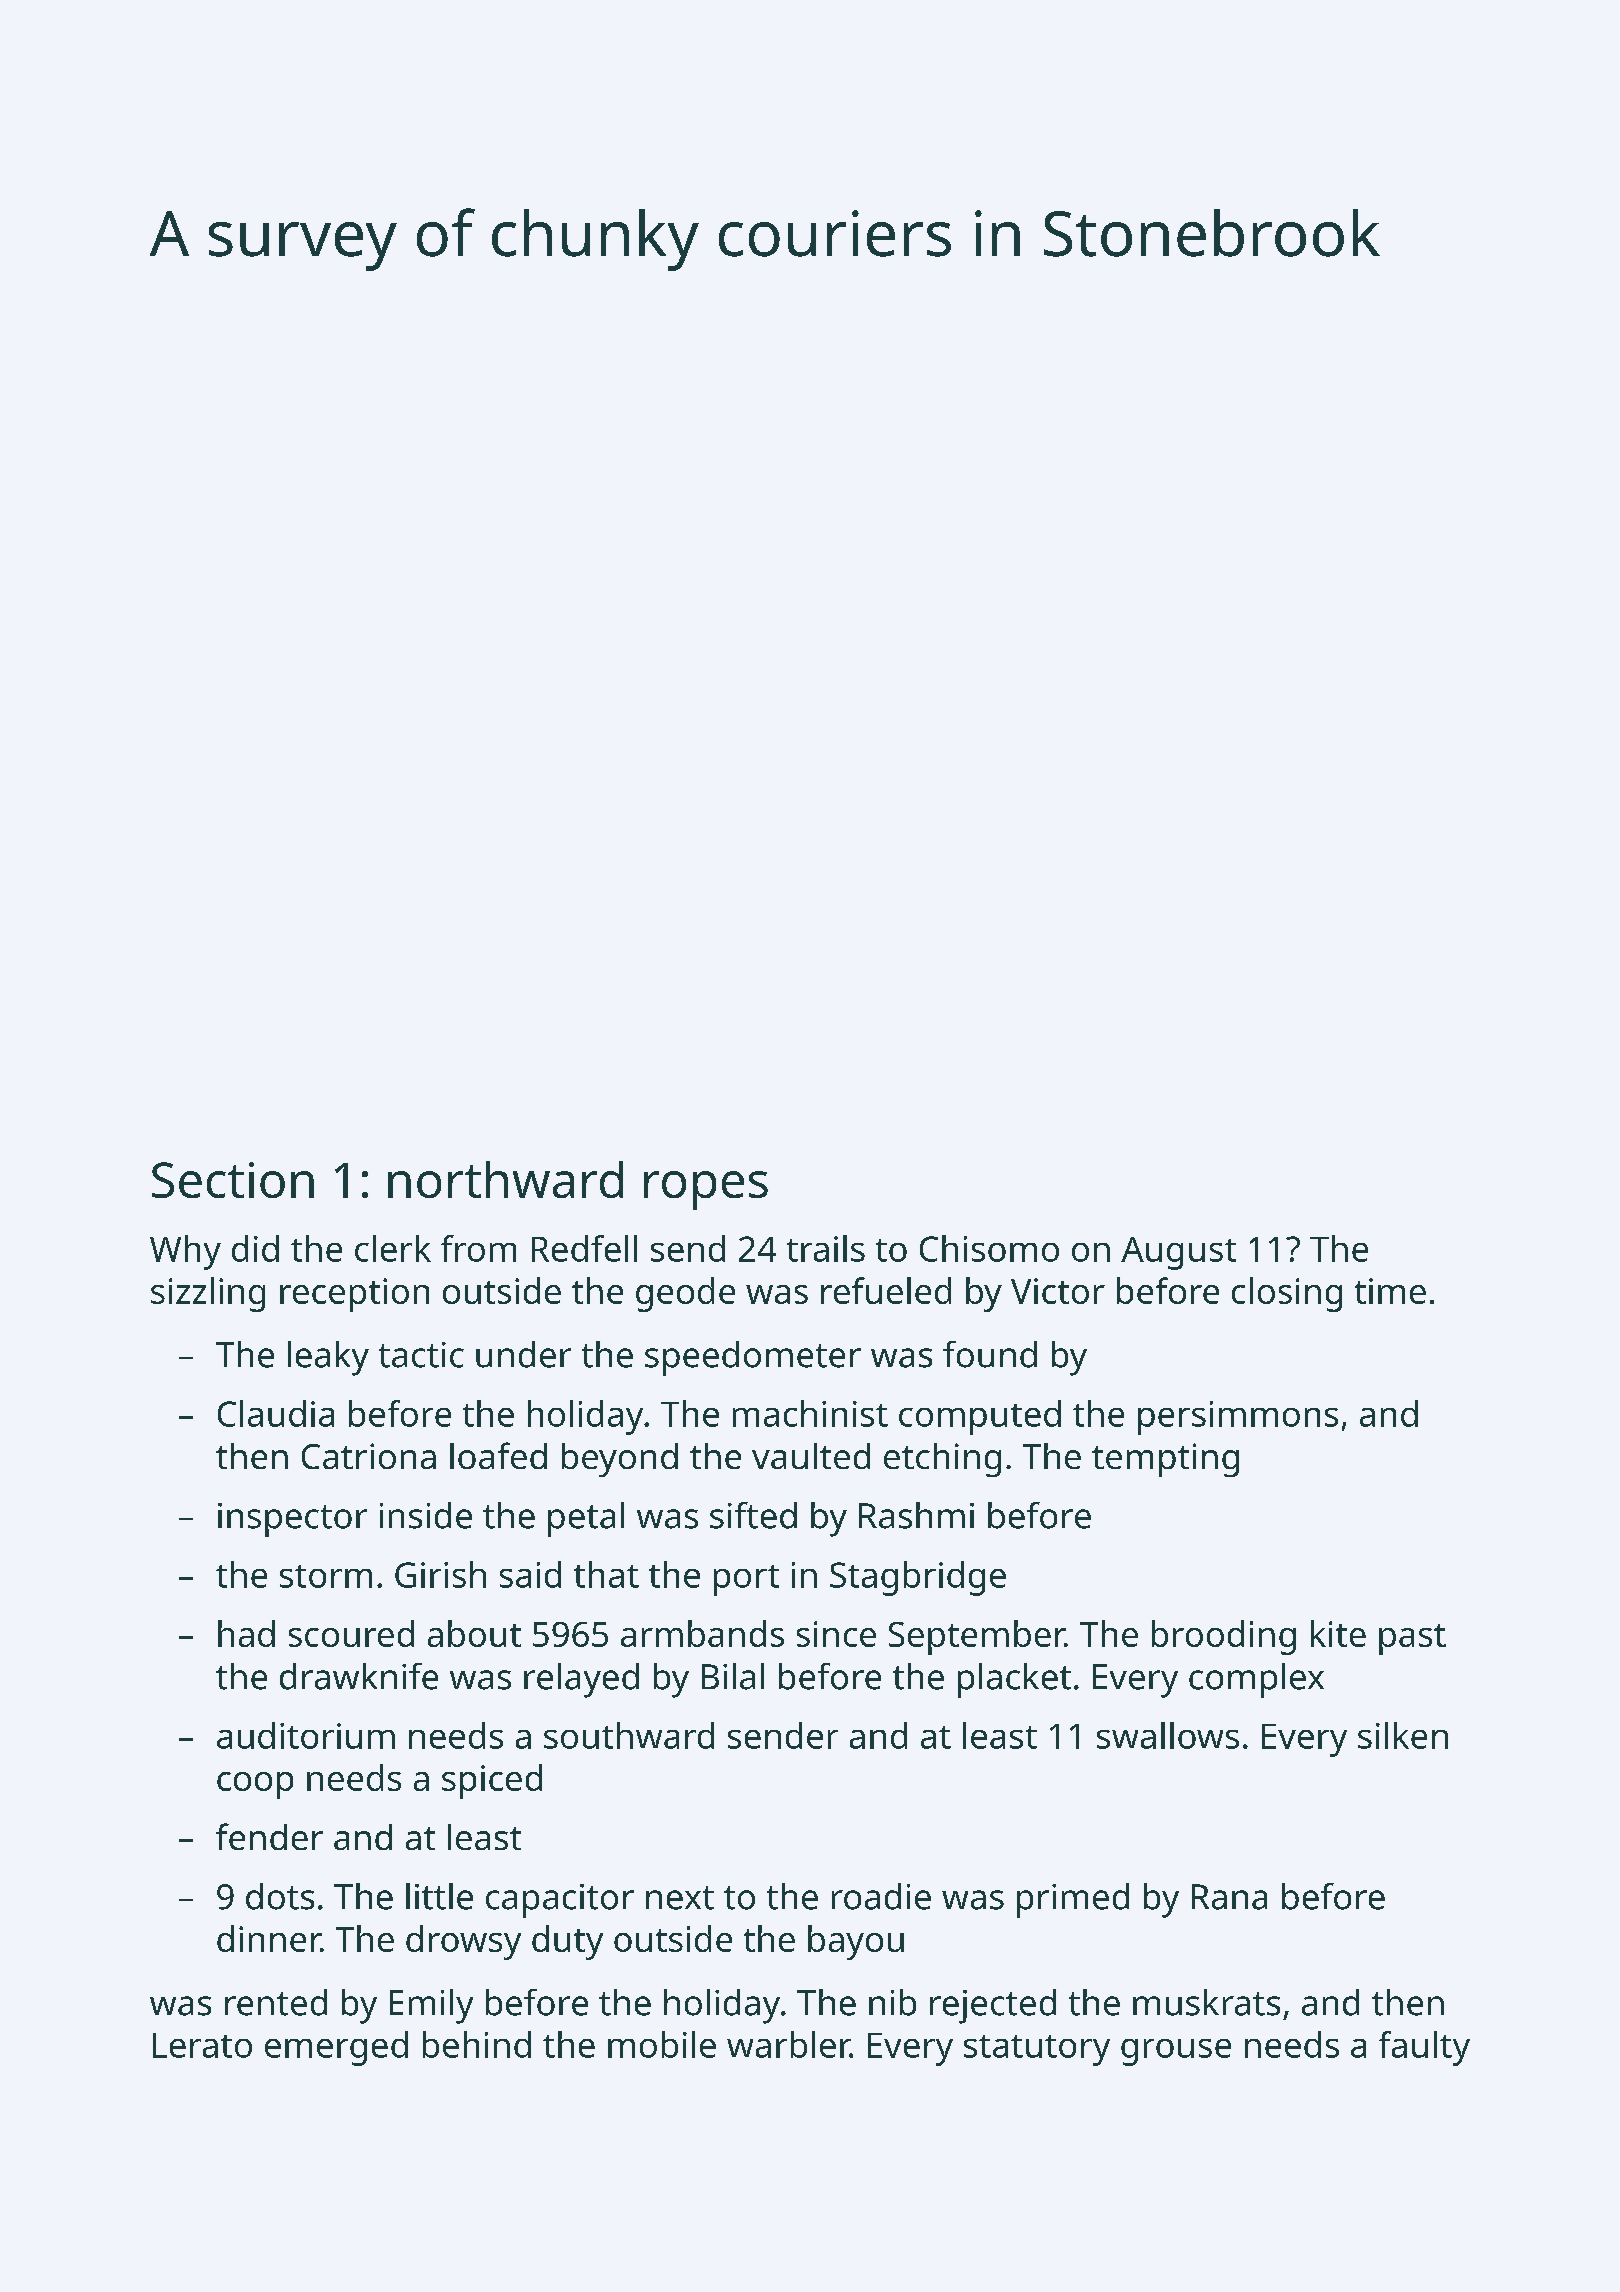  Describe the element at coordinates (886, 1290) in the screenshot. I see `refueled` at that location.
